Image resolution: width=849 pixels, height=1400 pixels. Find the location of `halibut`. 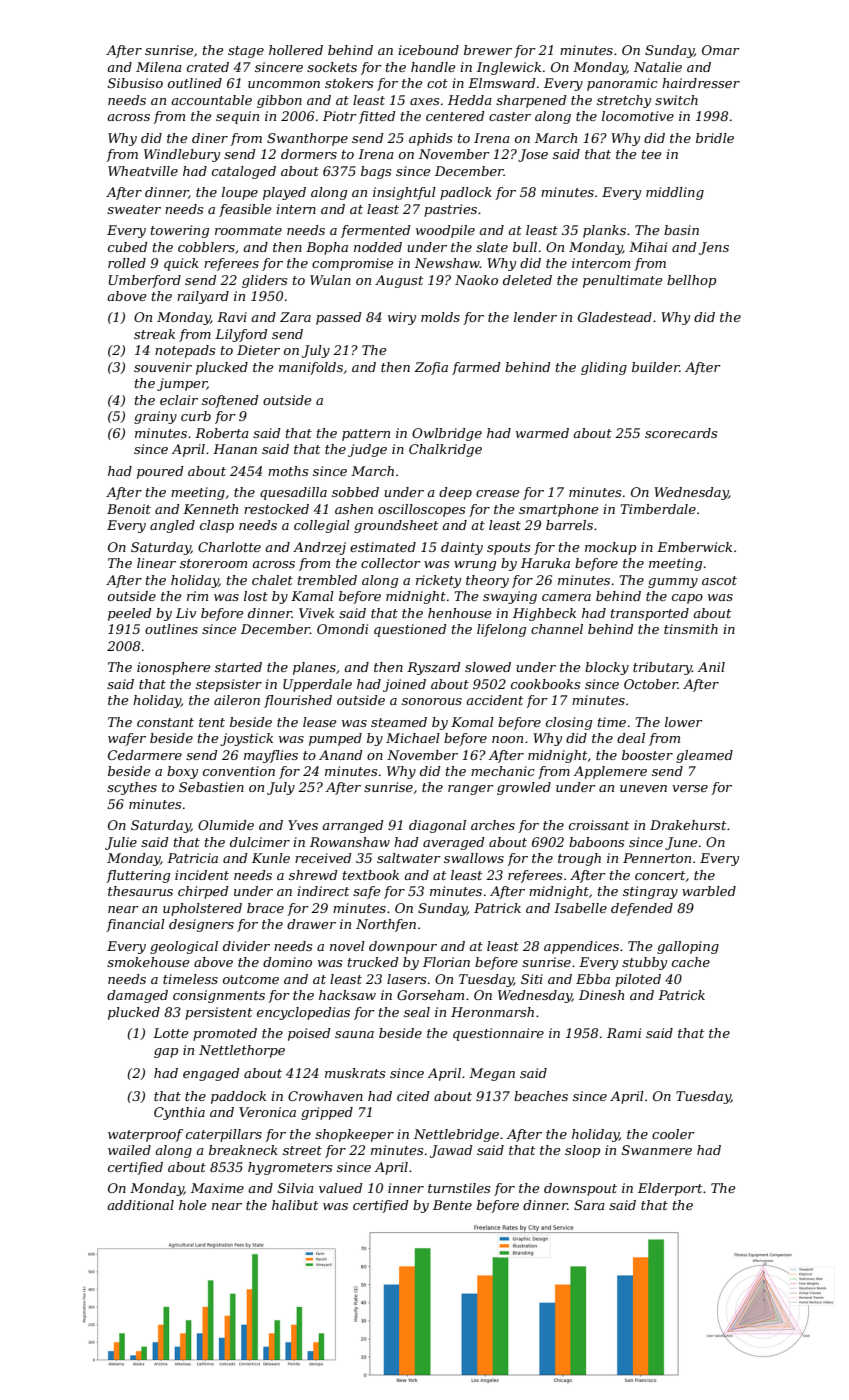

halibut is located at coordinates (295, 1205).
